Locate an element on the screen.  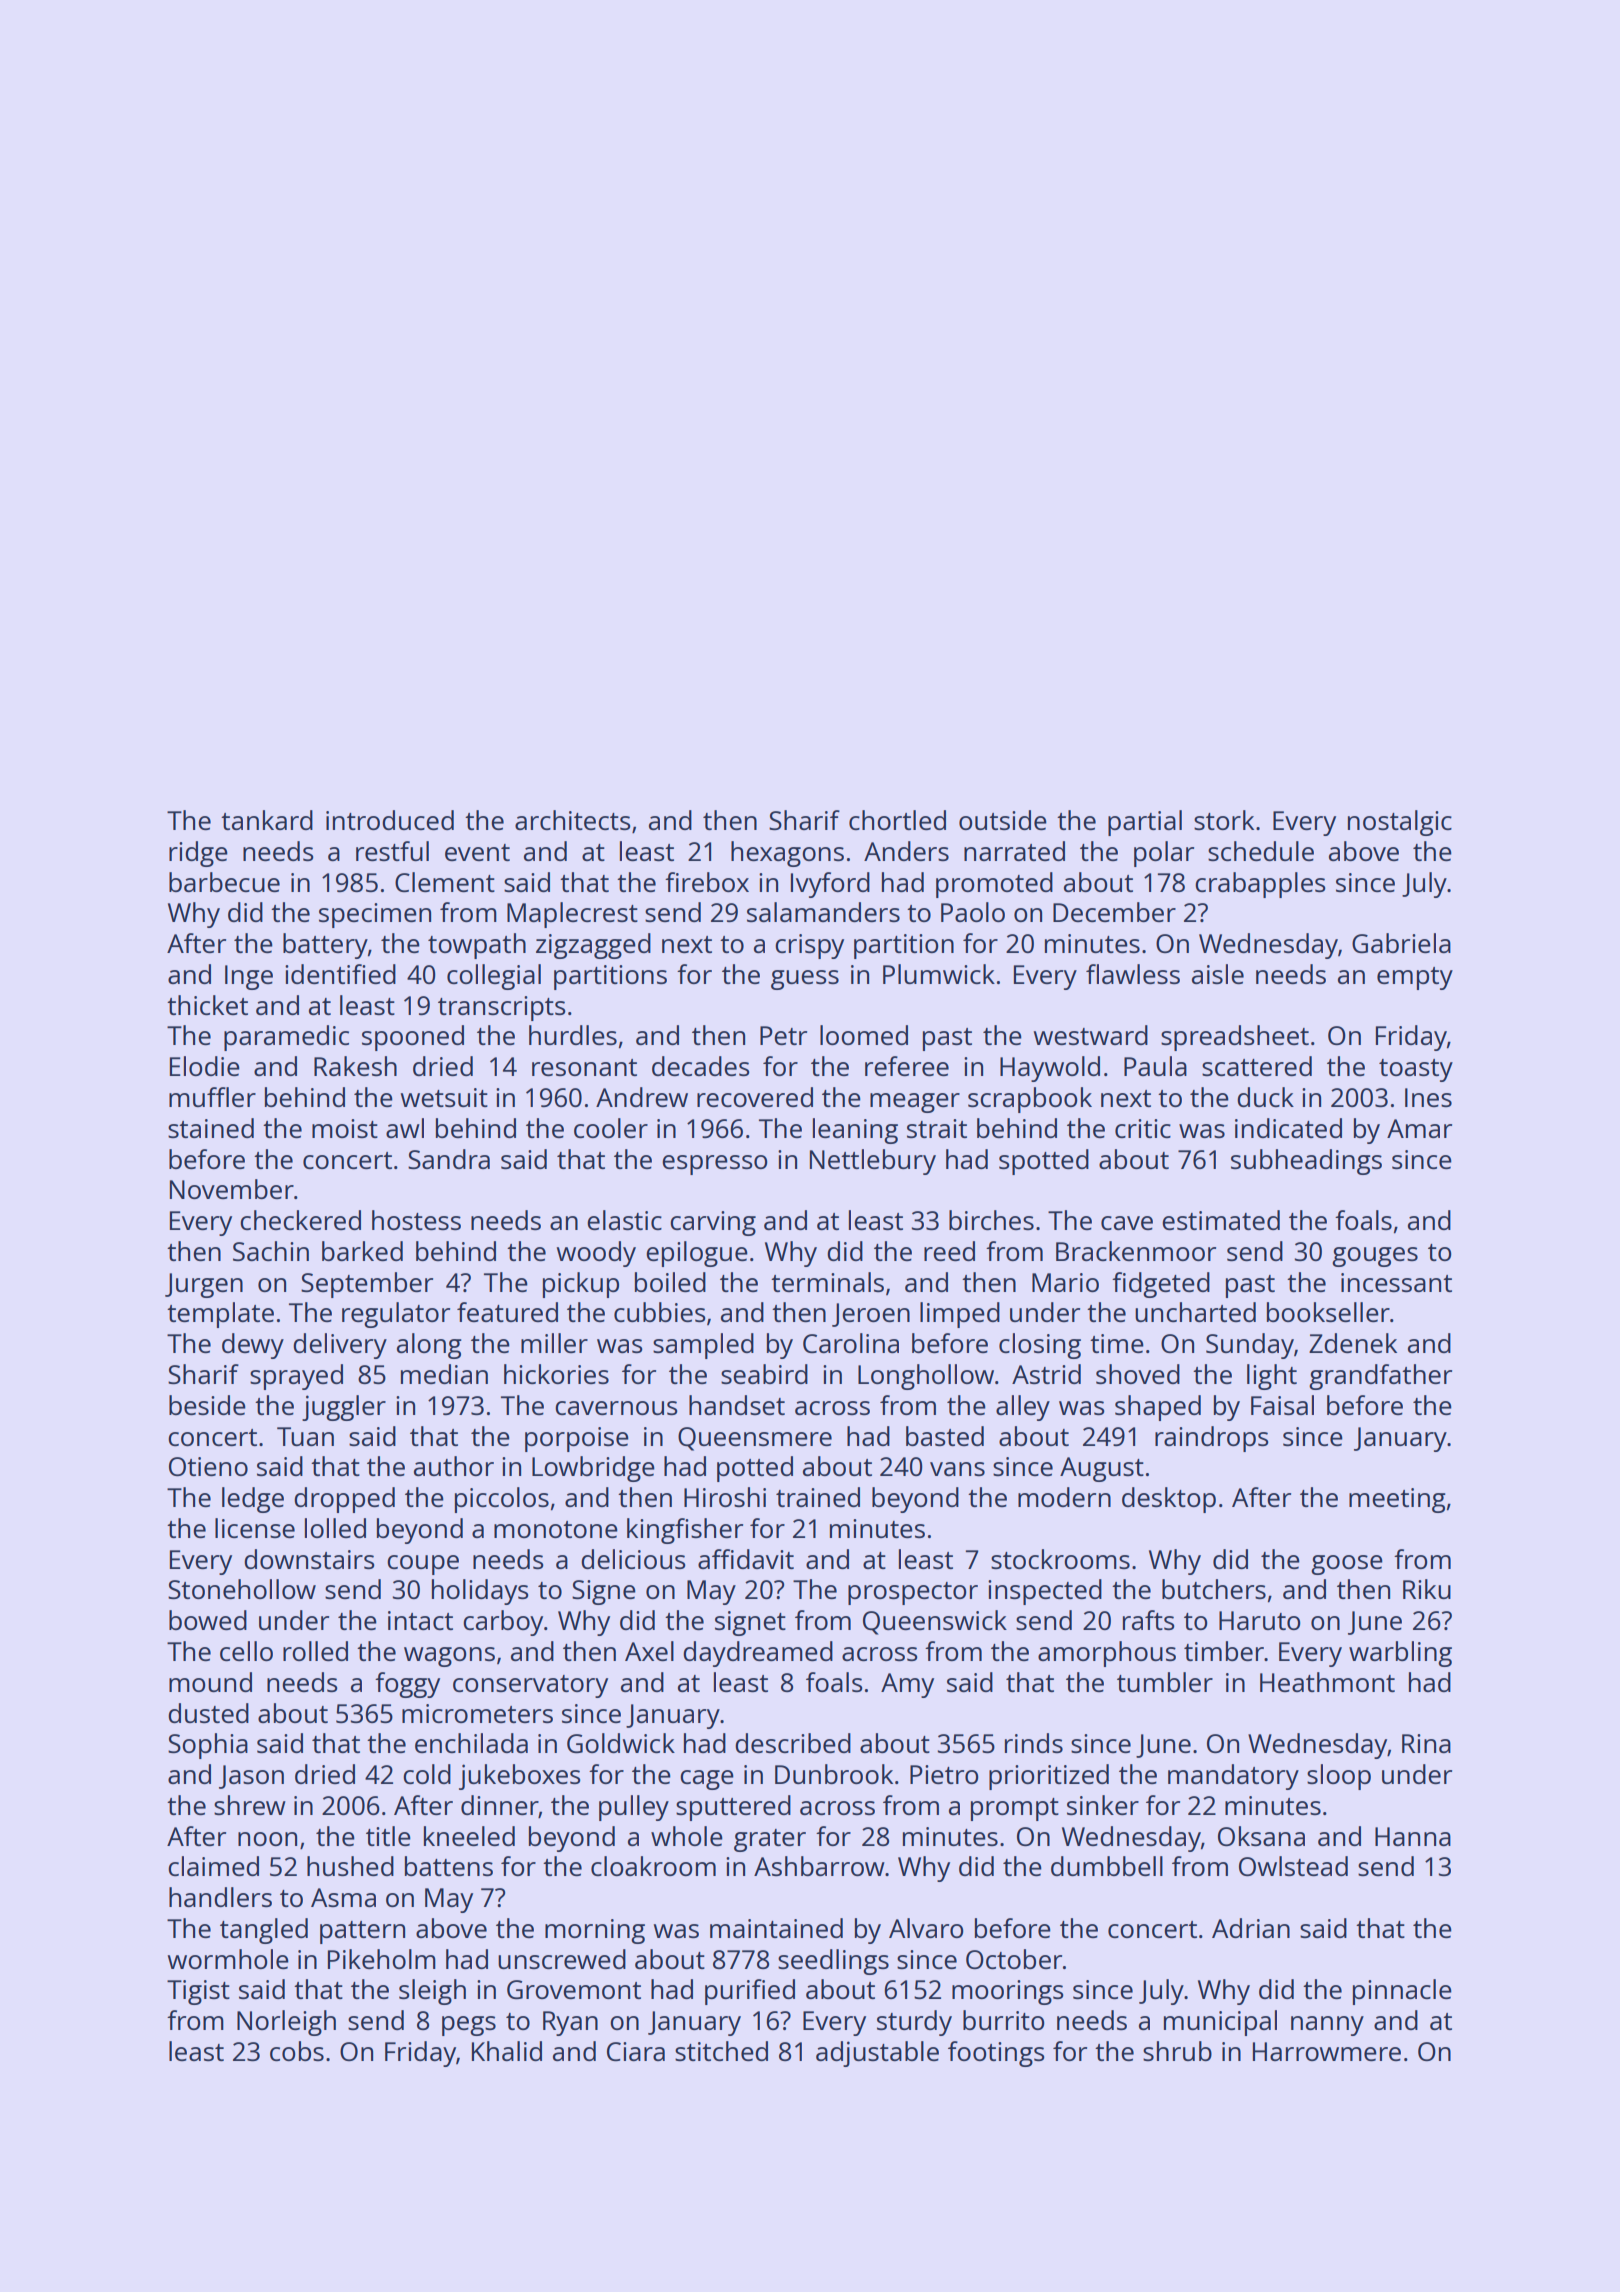
meeting is located at coordinates (1397, 1500).
